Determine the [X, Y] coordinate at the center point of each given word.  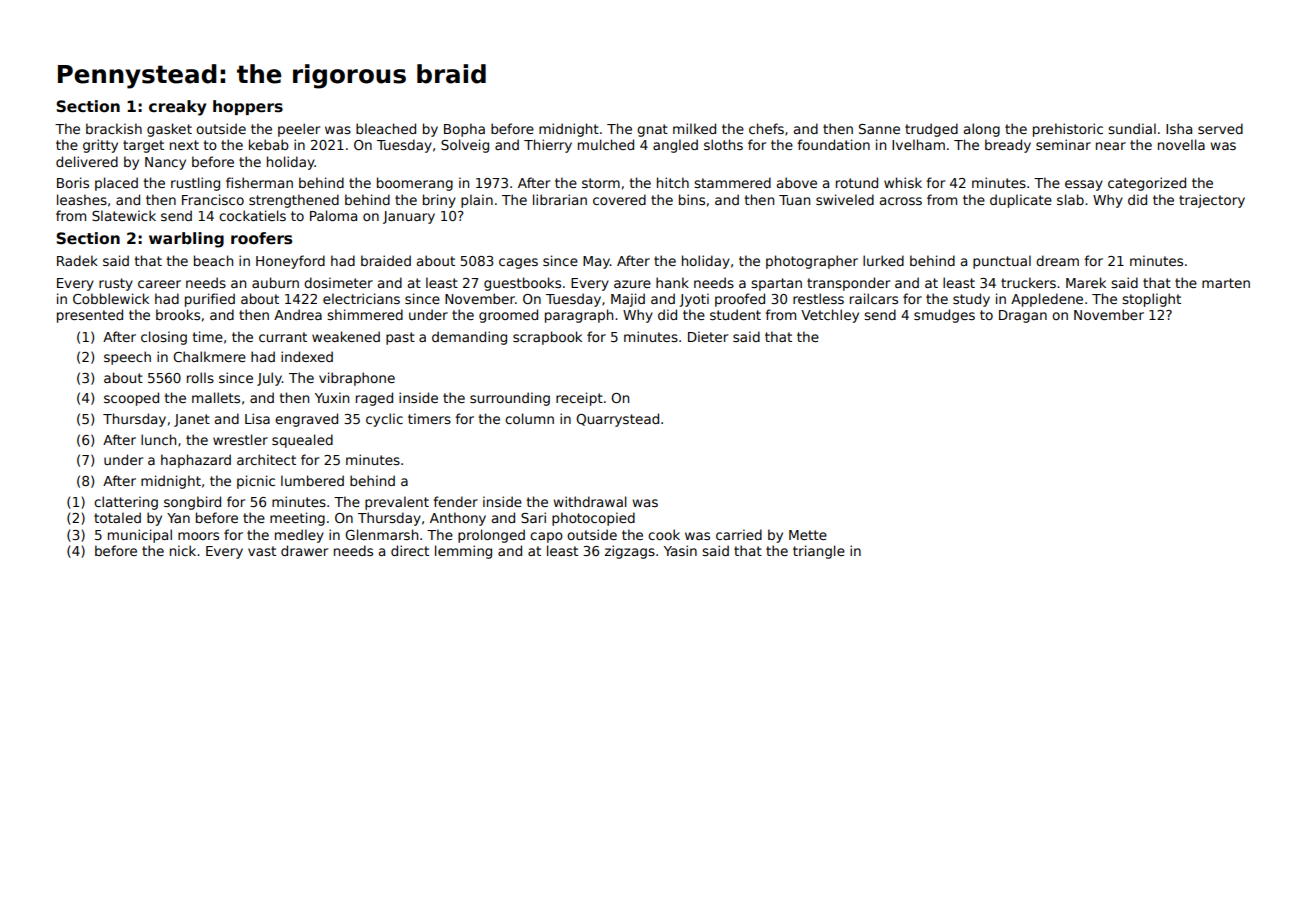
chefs [766, 128]
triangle [819, 552]
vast [262, 551]
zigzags [630, 552]
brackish [114, 128]
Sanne [879, 129]
